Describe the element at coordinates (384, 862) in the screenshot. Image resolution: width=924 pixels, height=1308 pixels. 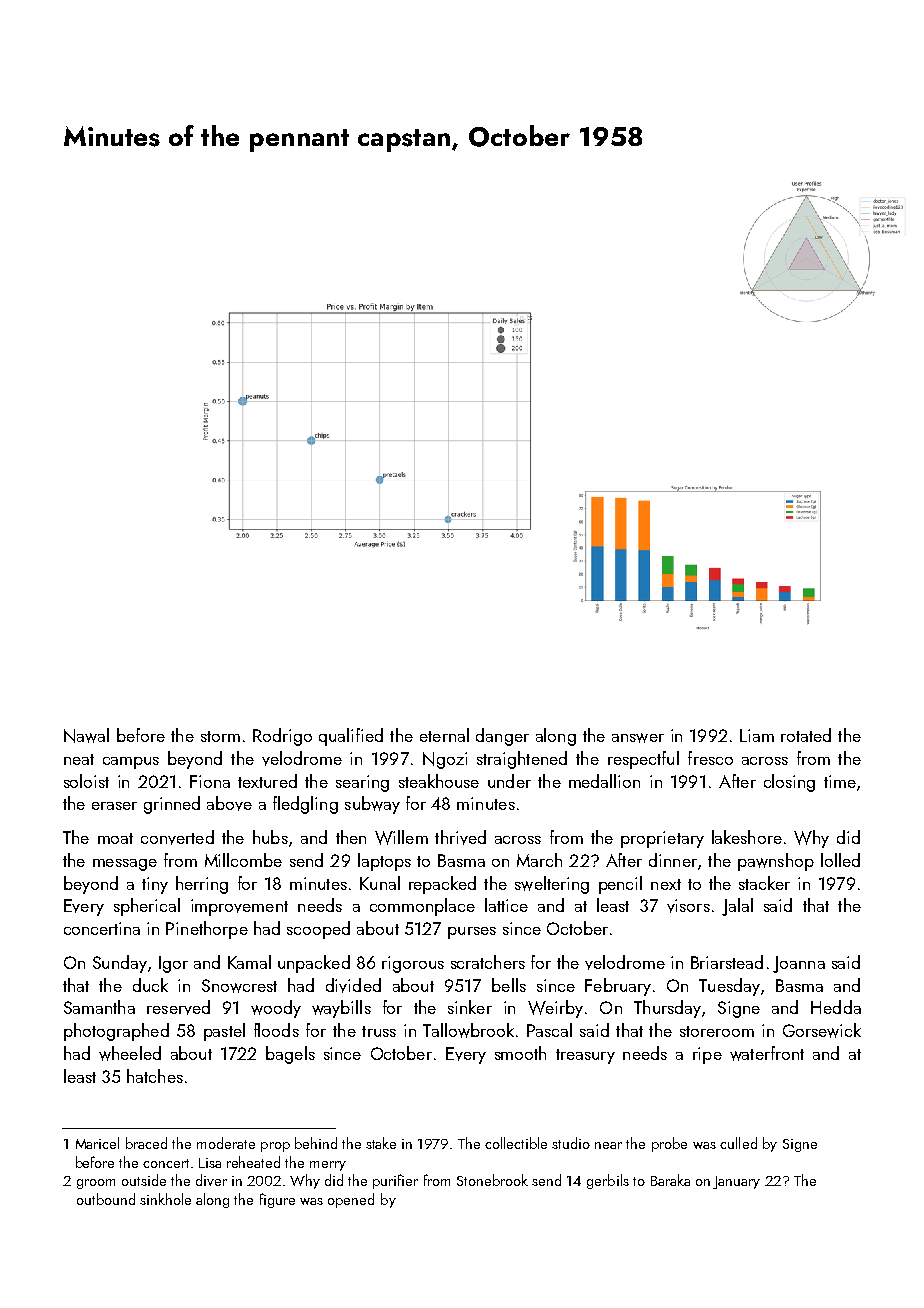
I see `laptops` at that location.
